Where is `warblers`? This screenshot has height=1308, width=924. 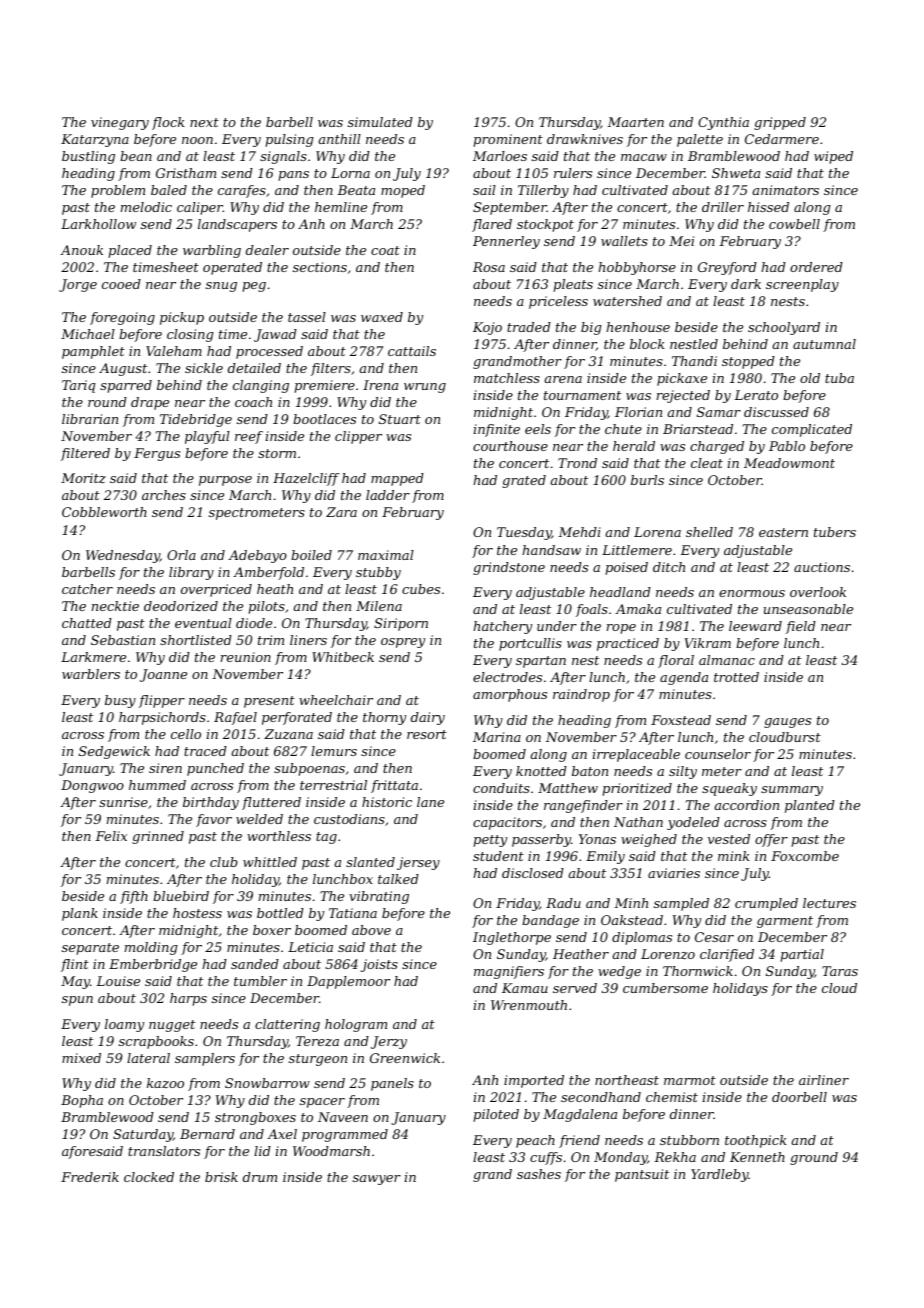
warblers is located at coordinates (91, 674).
